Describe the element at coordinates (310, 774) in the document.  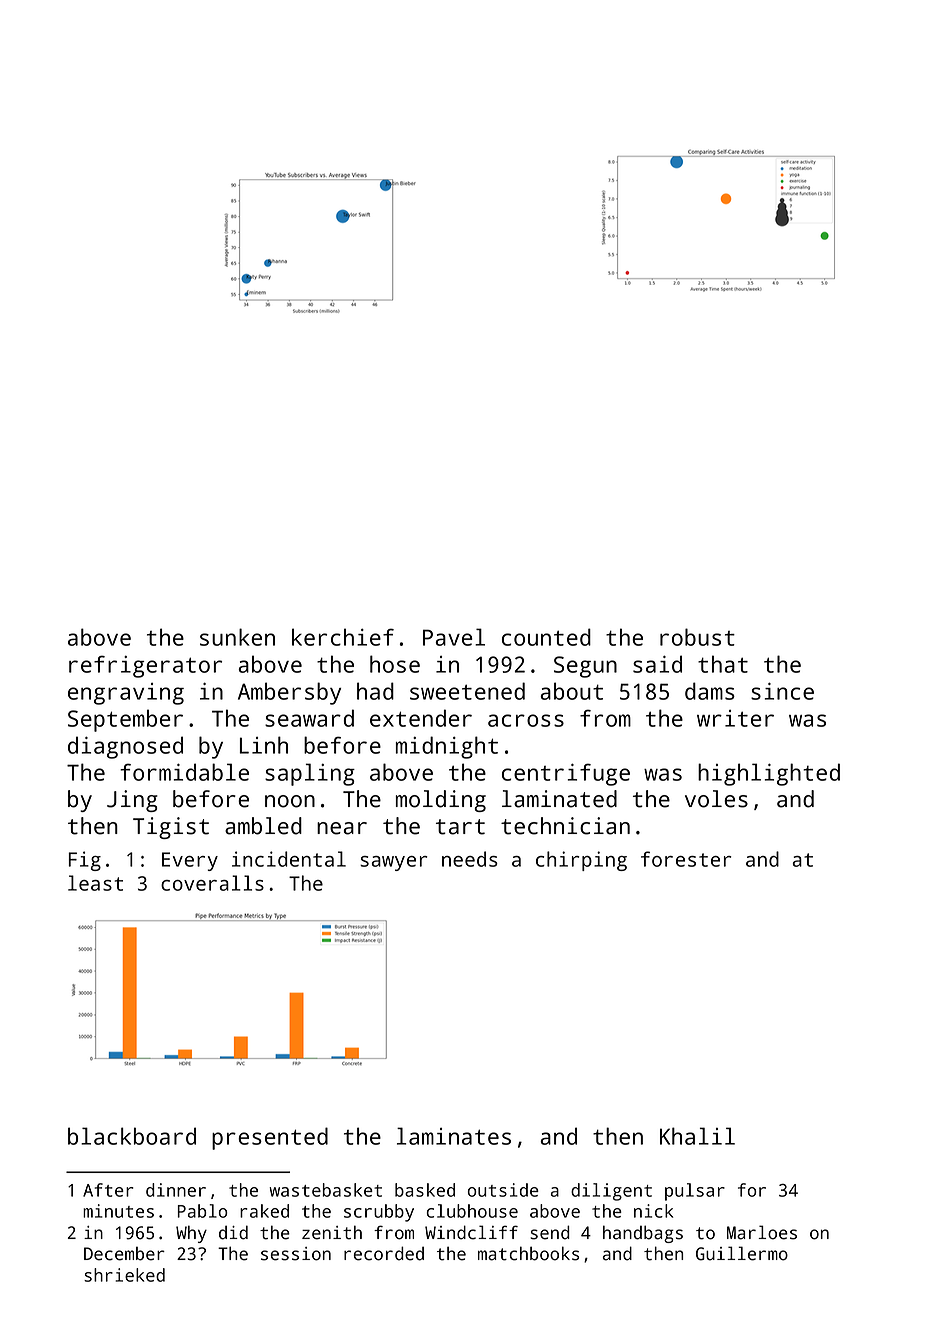
I see `sapling` at that location.
